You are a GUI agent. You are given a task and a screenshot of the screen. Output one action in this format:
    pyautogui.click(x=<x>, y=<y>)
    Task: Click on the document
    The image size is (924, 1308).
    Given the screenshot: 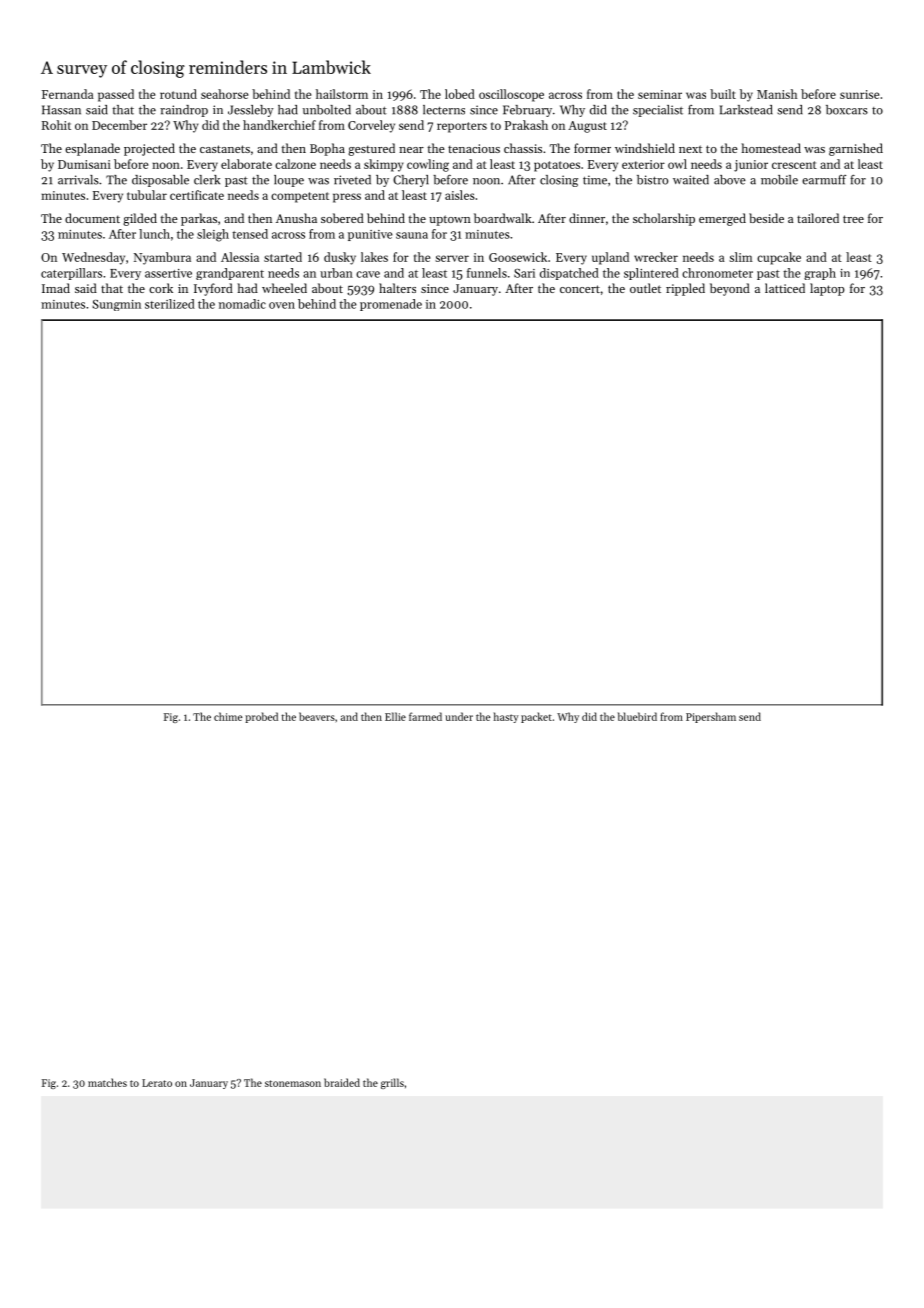 What is the action you would take?
    pyautogui.click(x=92, y=218)
